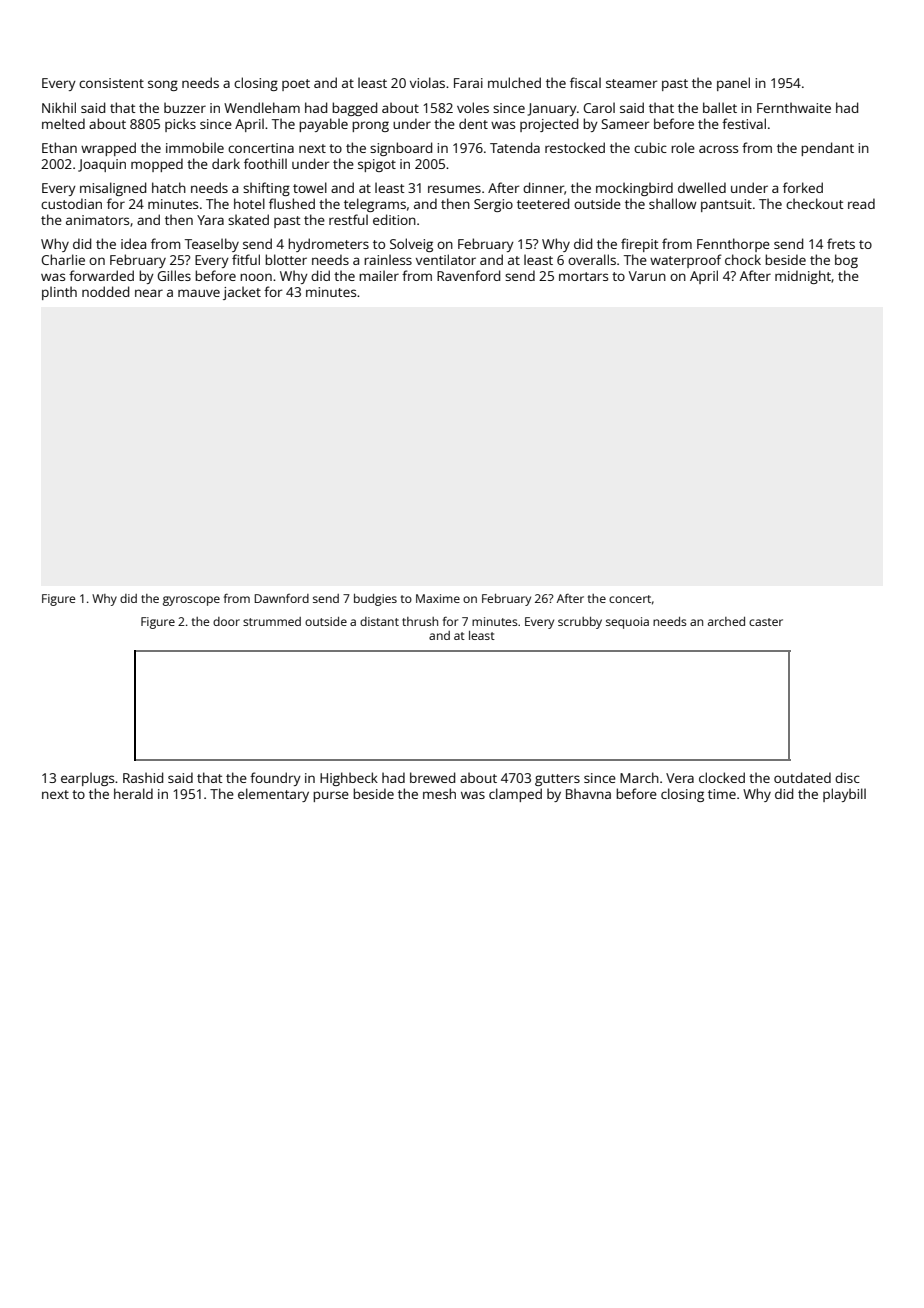 The width and height of the image is (924, 1308). I want to click on gutters, so click(557, 780).
